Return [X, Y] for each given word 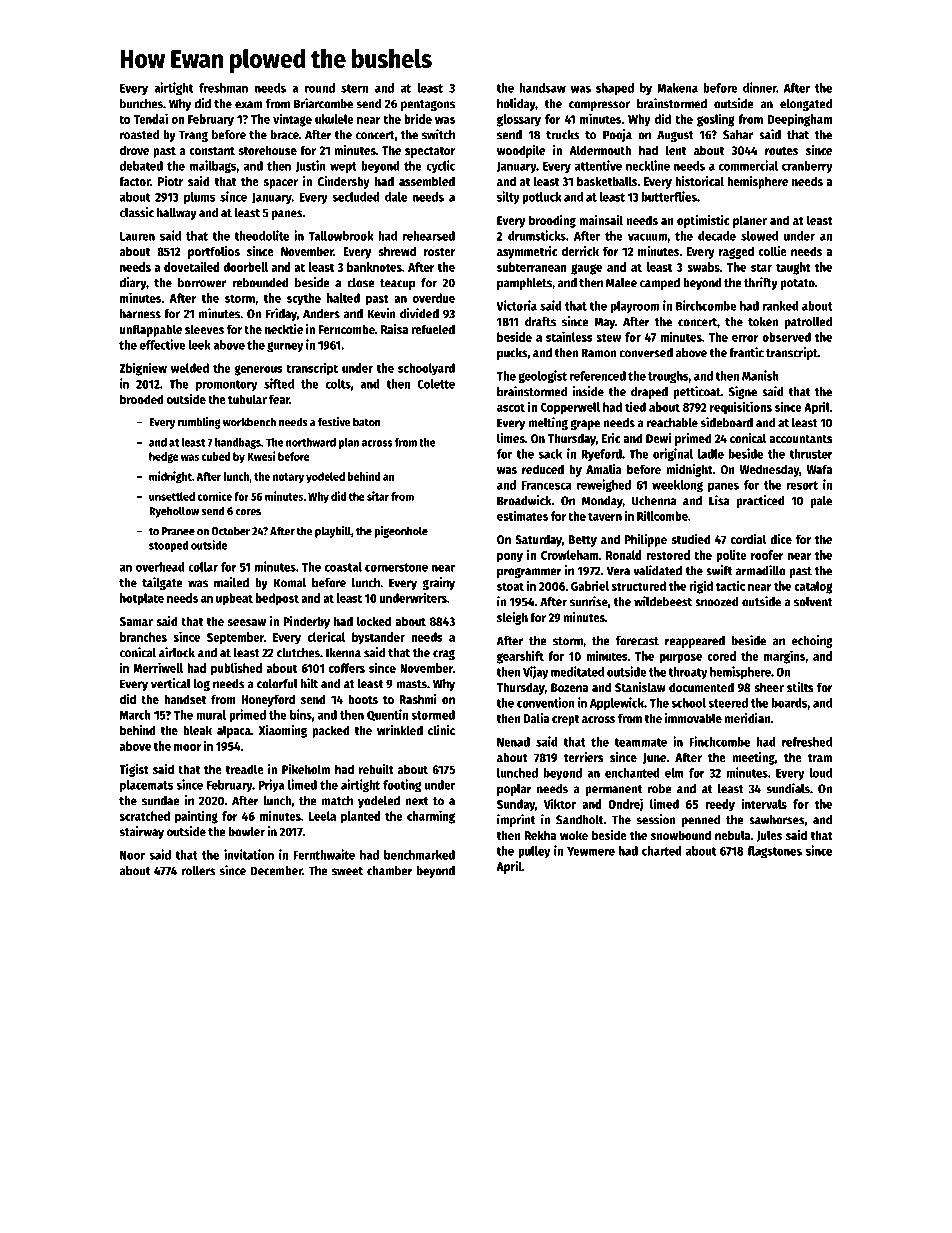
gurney [285, 347]
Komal [290, 583]
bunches [141, 104]
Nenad [513, 742]
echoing [812, 641]
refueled [433, 329]
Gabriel [590, 585]
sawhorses [777, 820]
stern [354, 88]
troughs [668, 377]
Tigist [134, 770]
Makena [677, 88]
